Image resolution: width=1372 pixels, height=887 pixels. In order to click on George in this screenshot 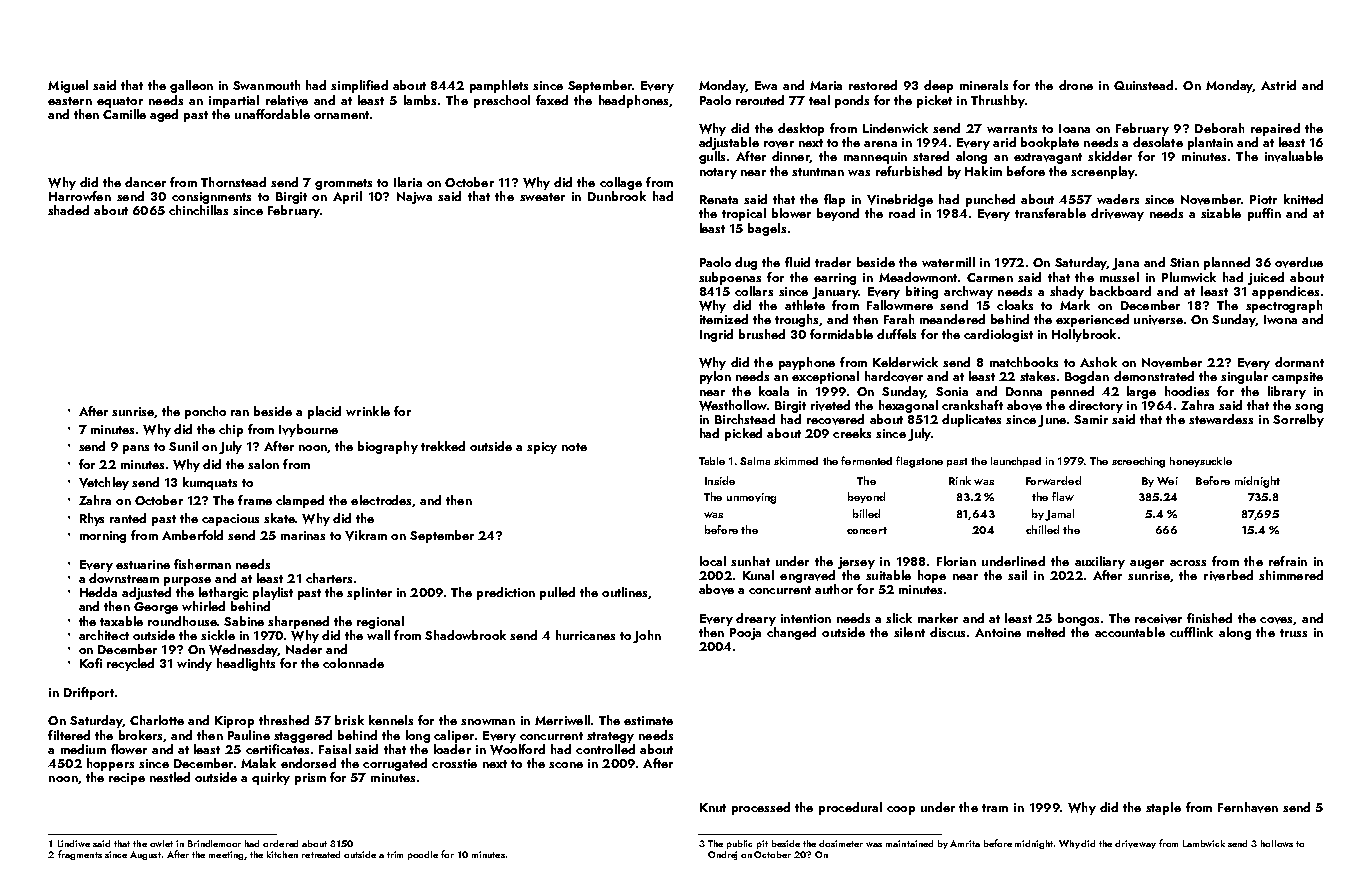, I will do `click(156, 608)`.
